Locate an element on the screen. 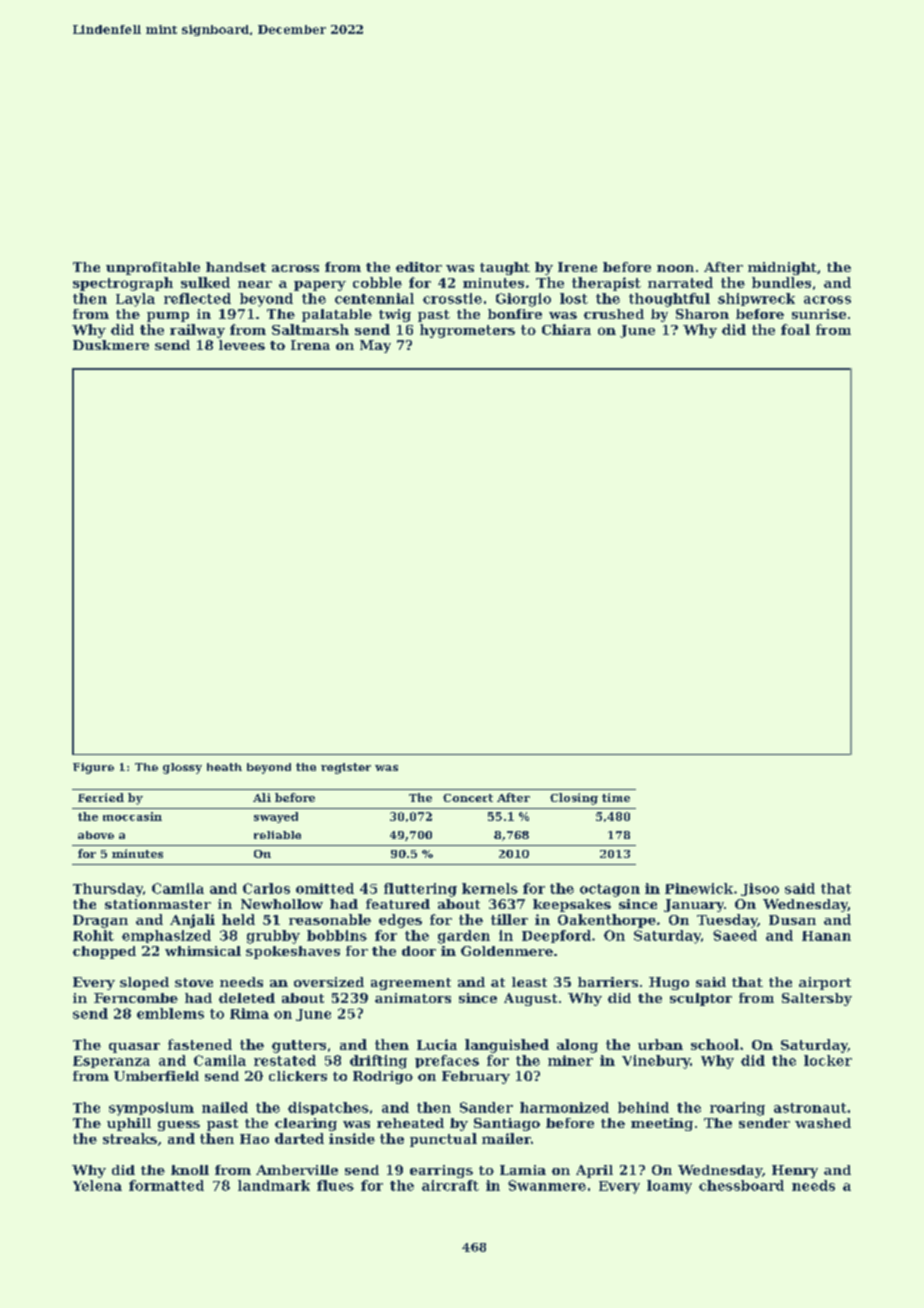 This screenshot has width=924, height=1308. Chiara is located at coordinates (566, 329).
